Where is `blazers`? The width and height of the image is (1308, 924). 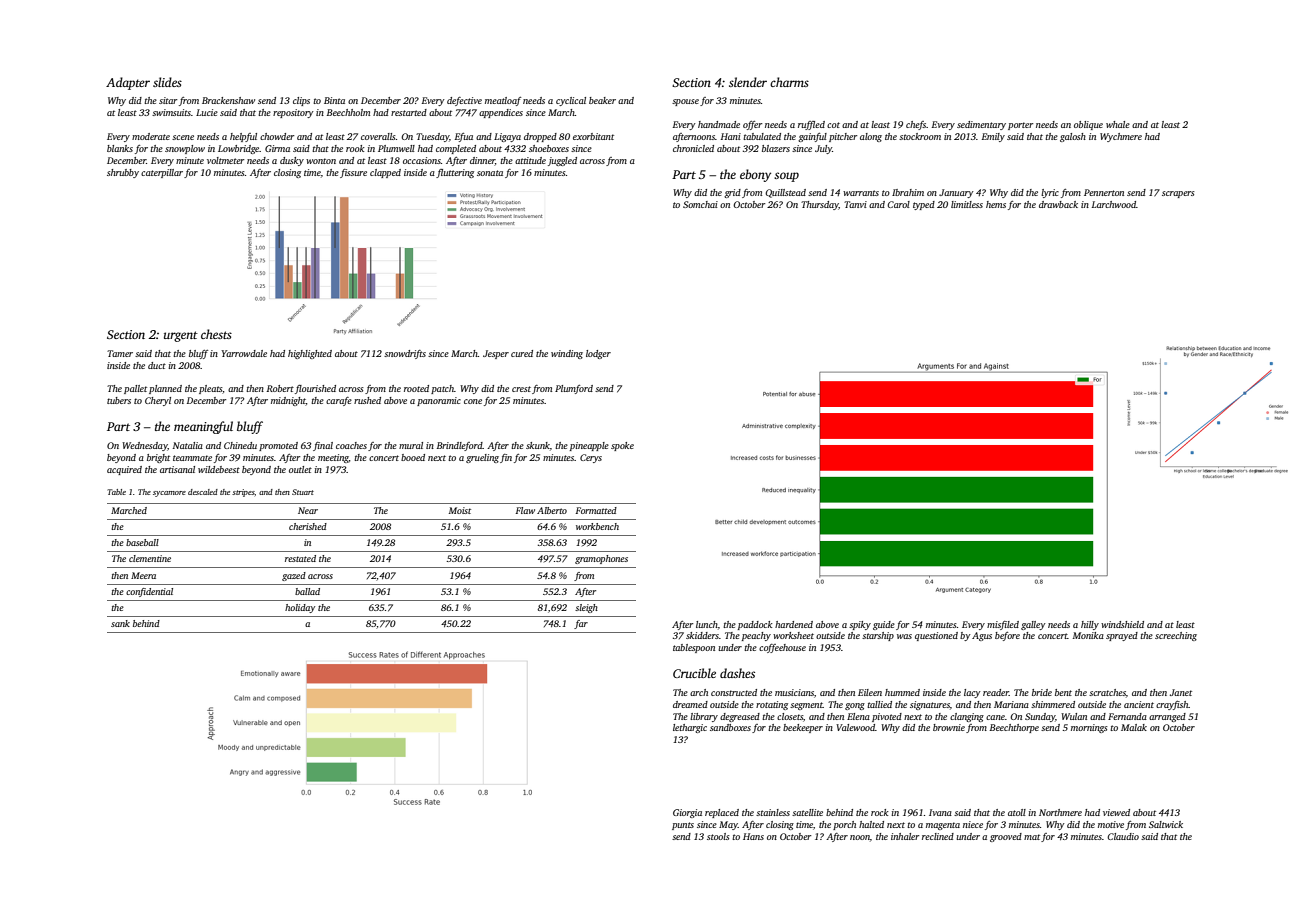
blazers is located at coordinates (776, 148).
